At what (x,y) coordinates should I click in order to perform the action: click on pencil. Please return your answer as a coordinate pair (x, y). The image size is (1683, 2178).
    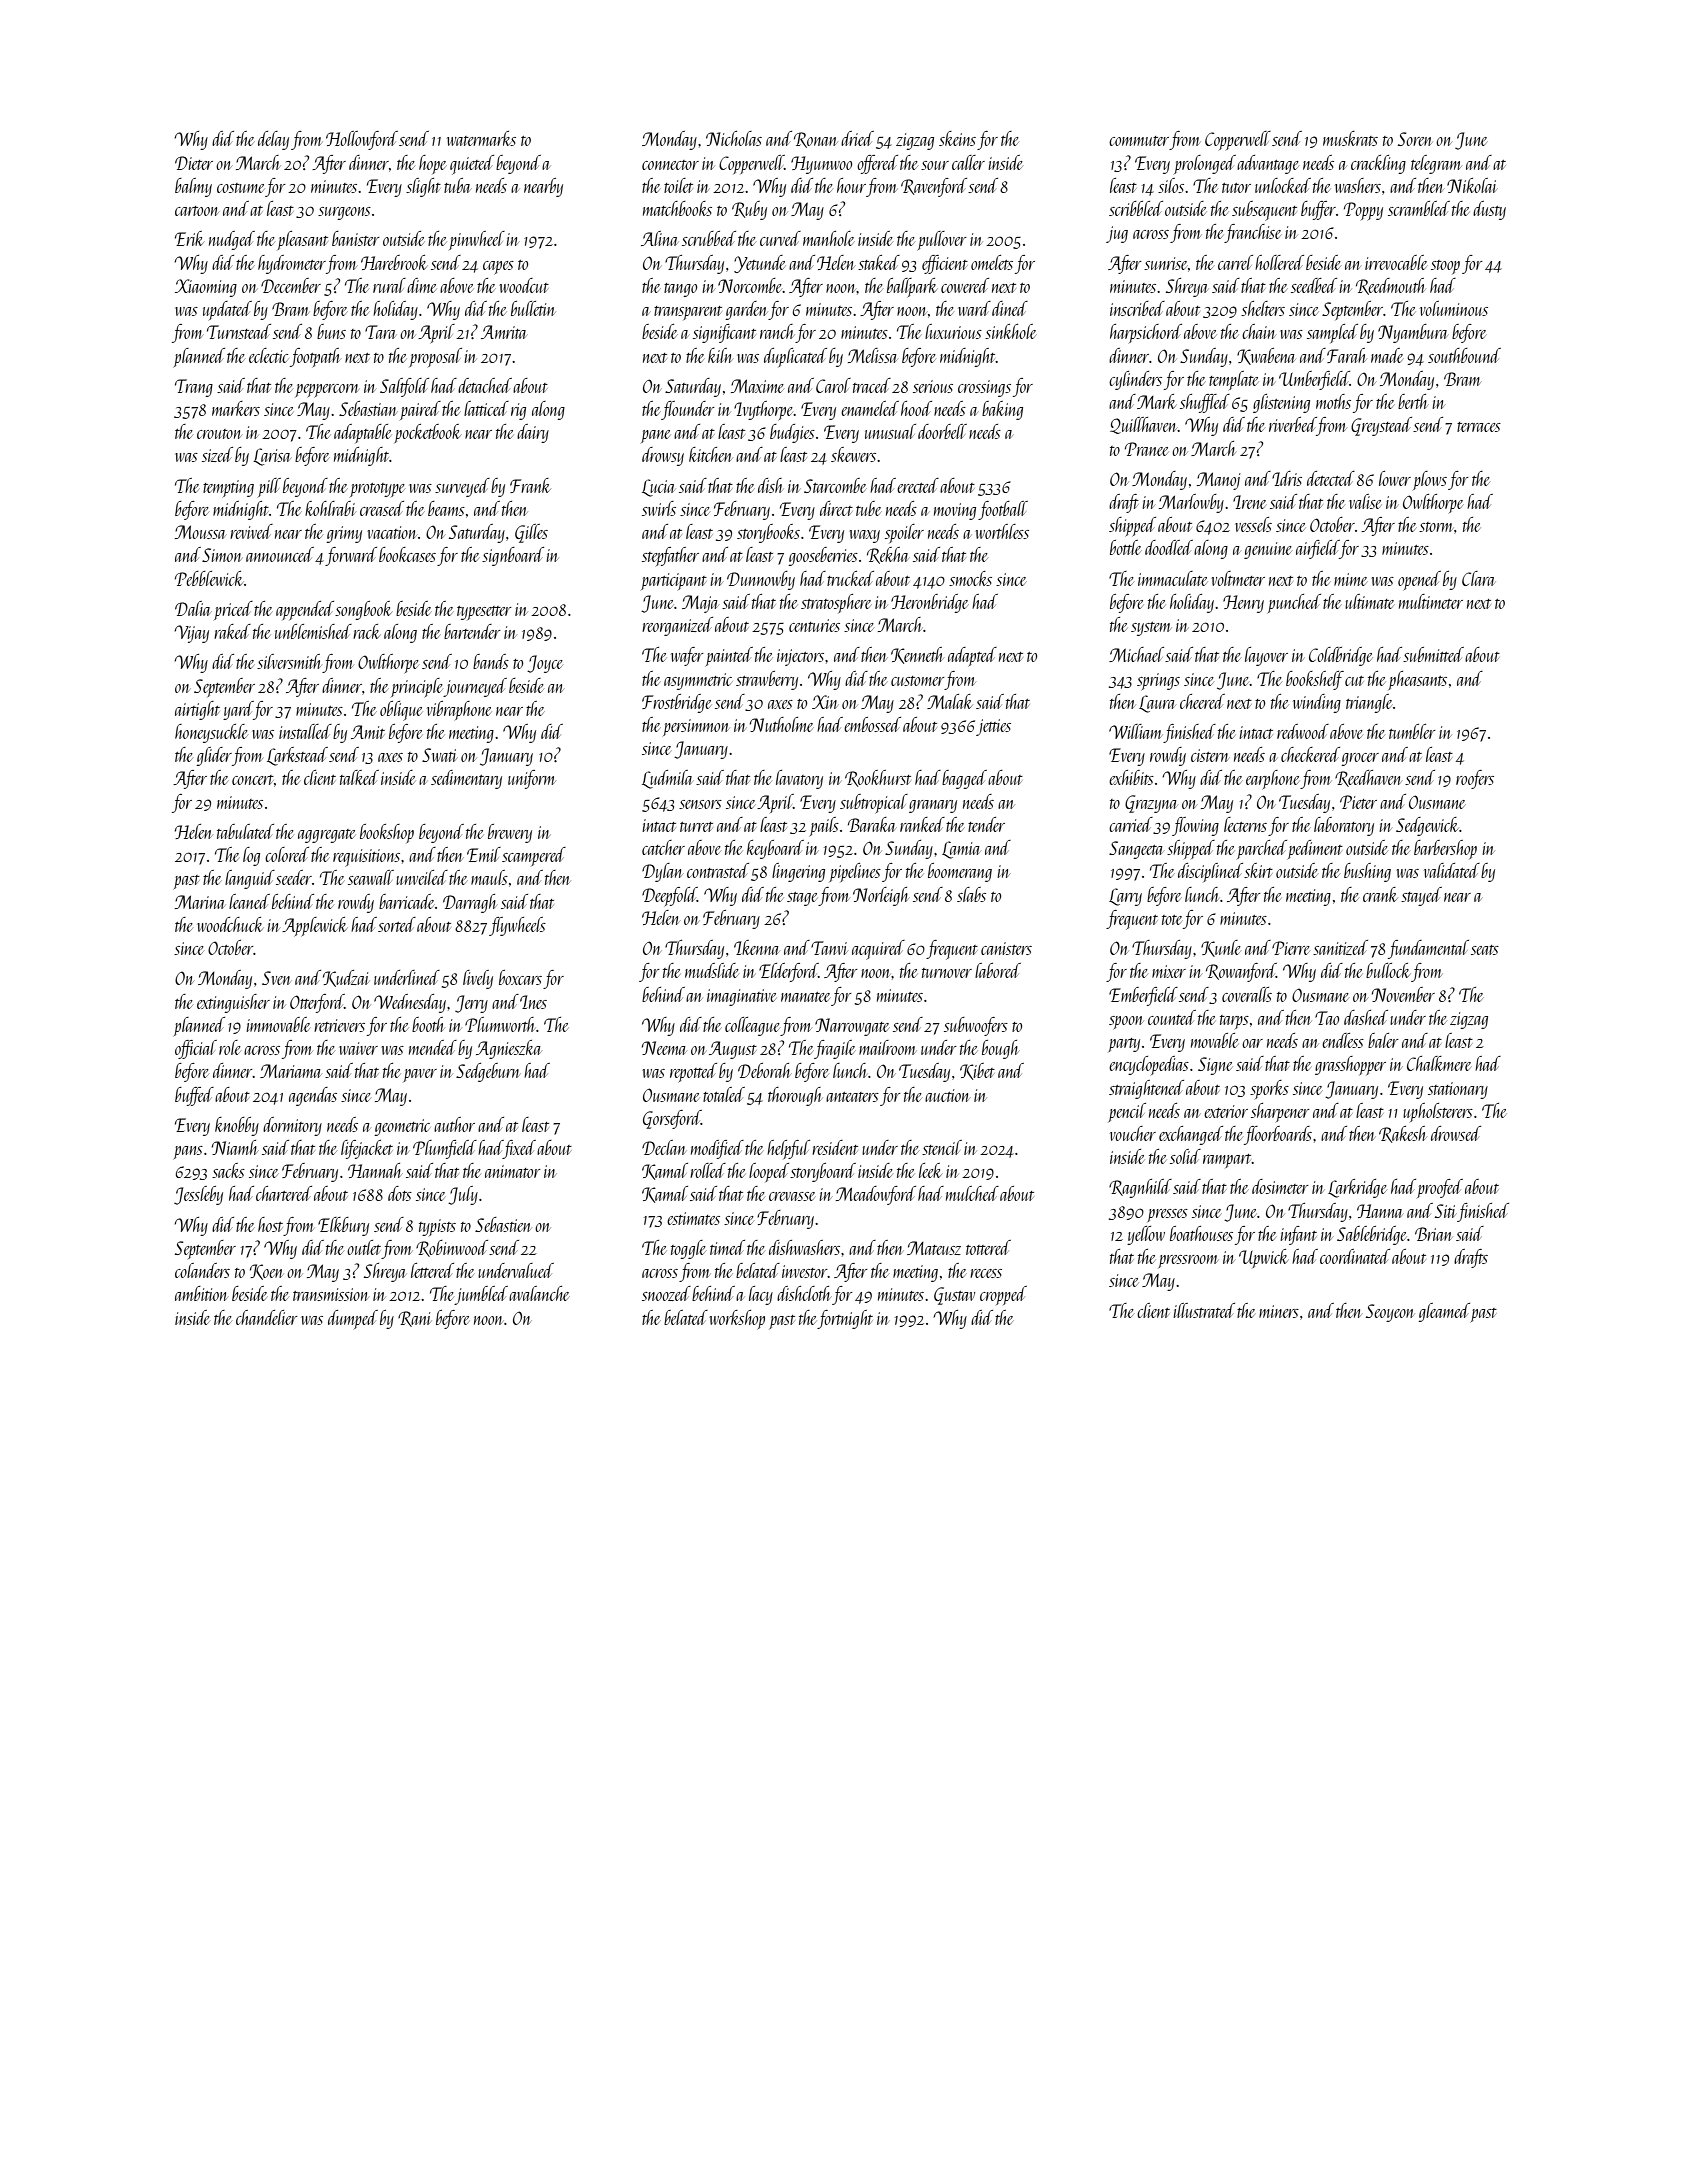
    Looking at the image, I should click on (1127, 1112).
